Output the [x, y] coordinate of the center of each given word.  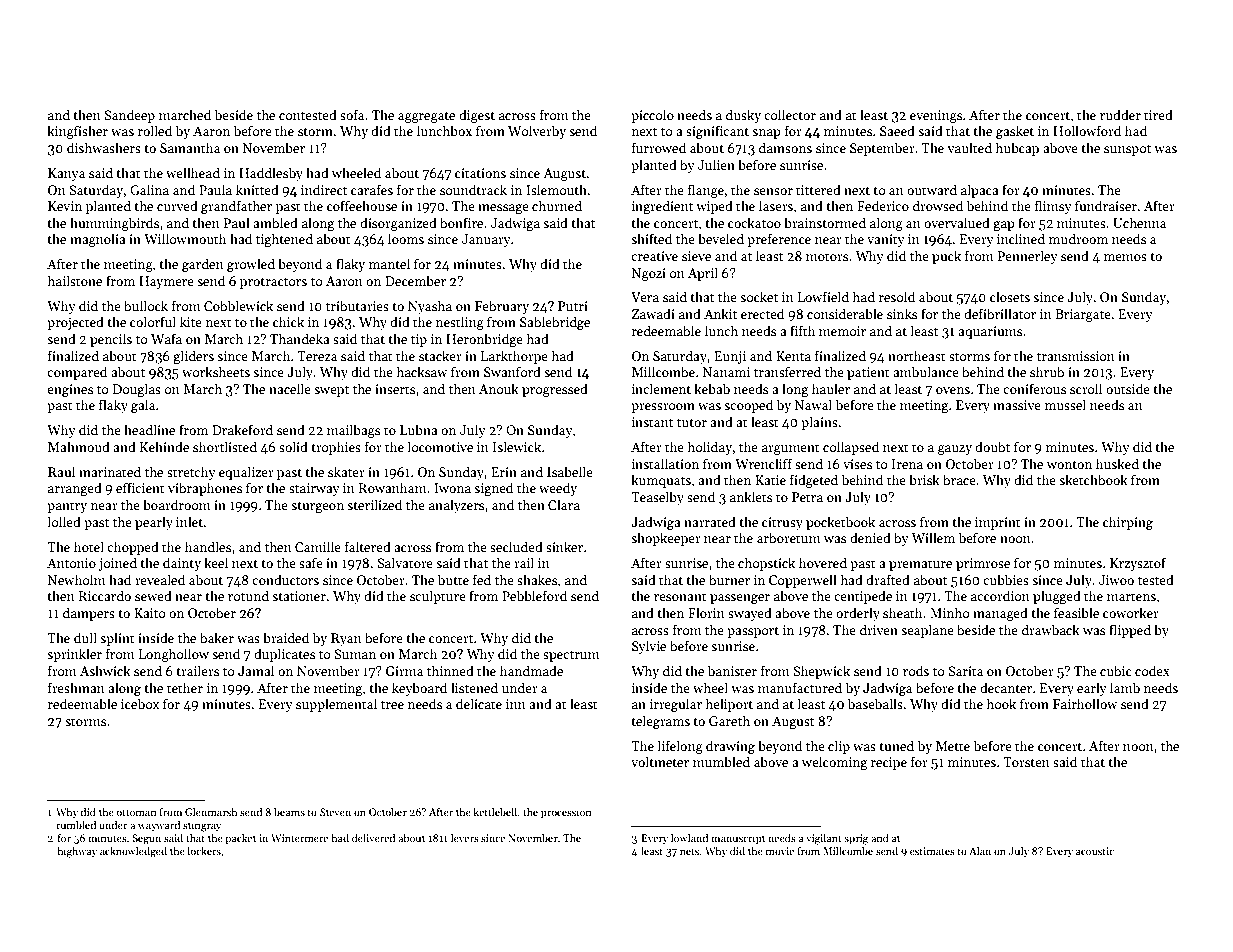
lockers [204, 850]
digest [477, 116]
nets [689, 851]
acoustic [1095, 851]
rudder [1120, 114]
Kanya [66, 174]
